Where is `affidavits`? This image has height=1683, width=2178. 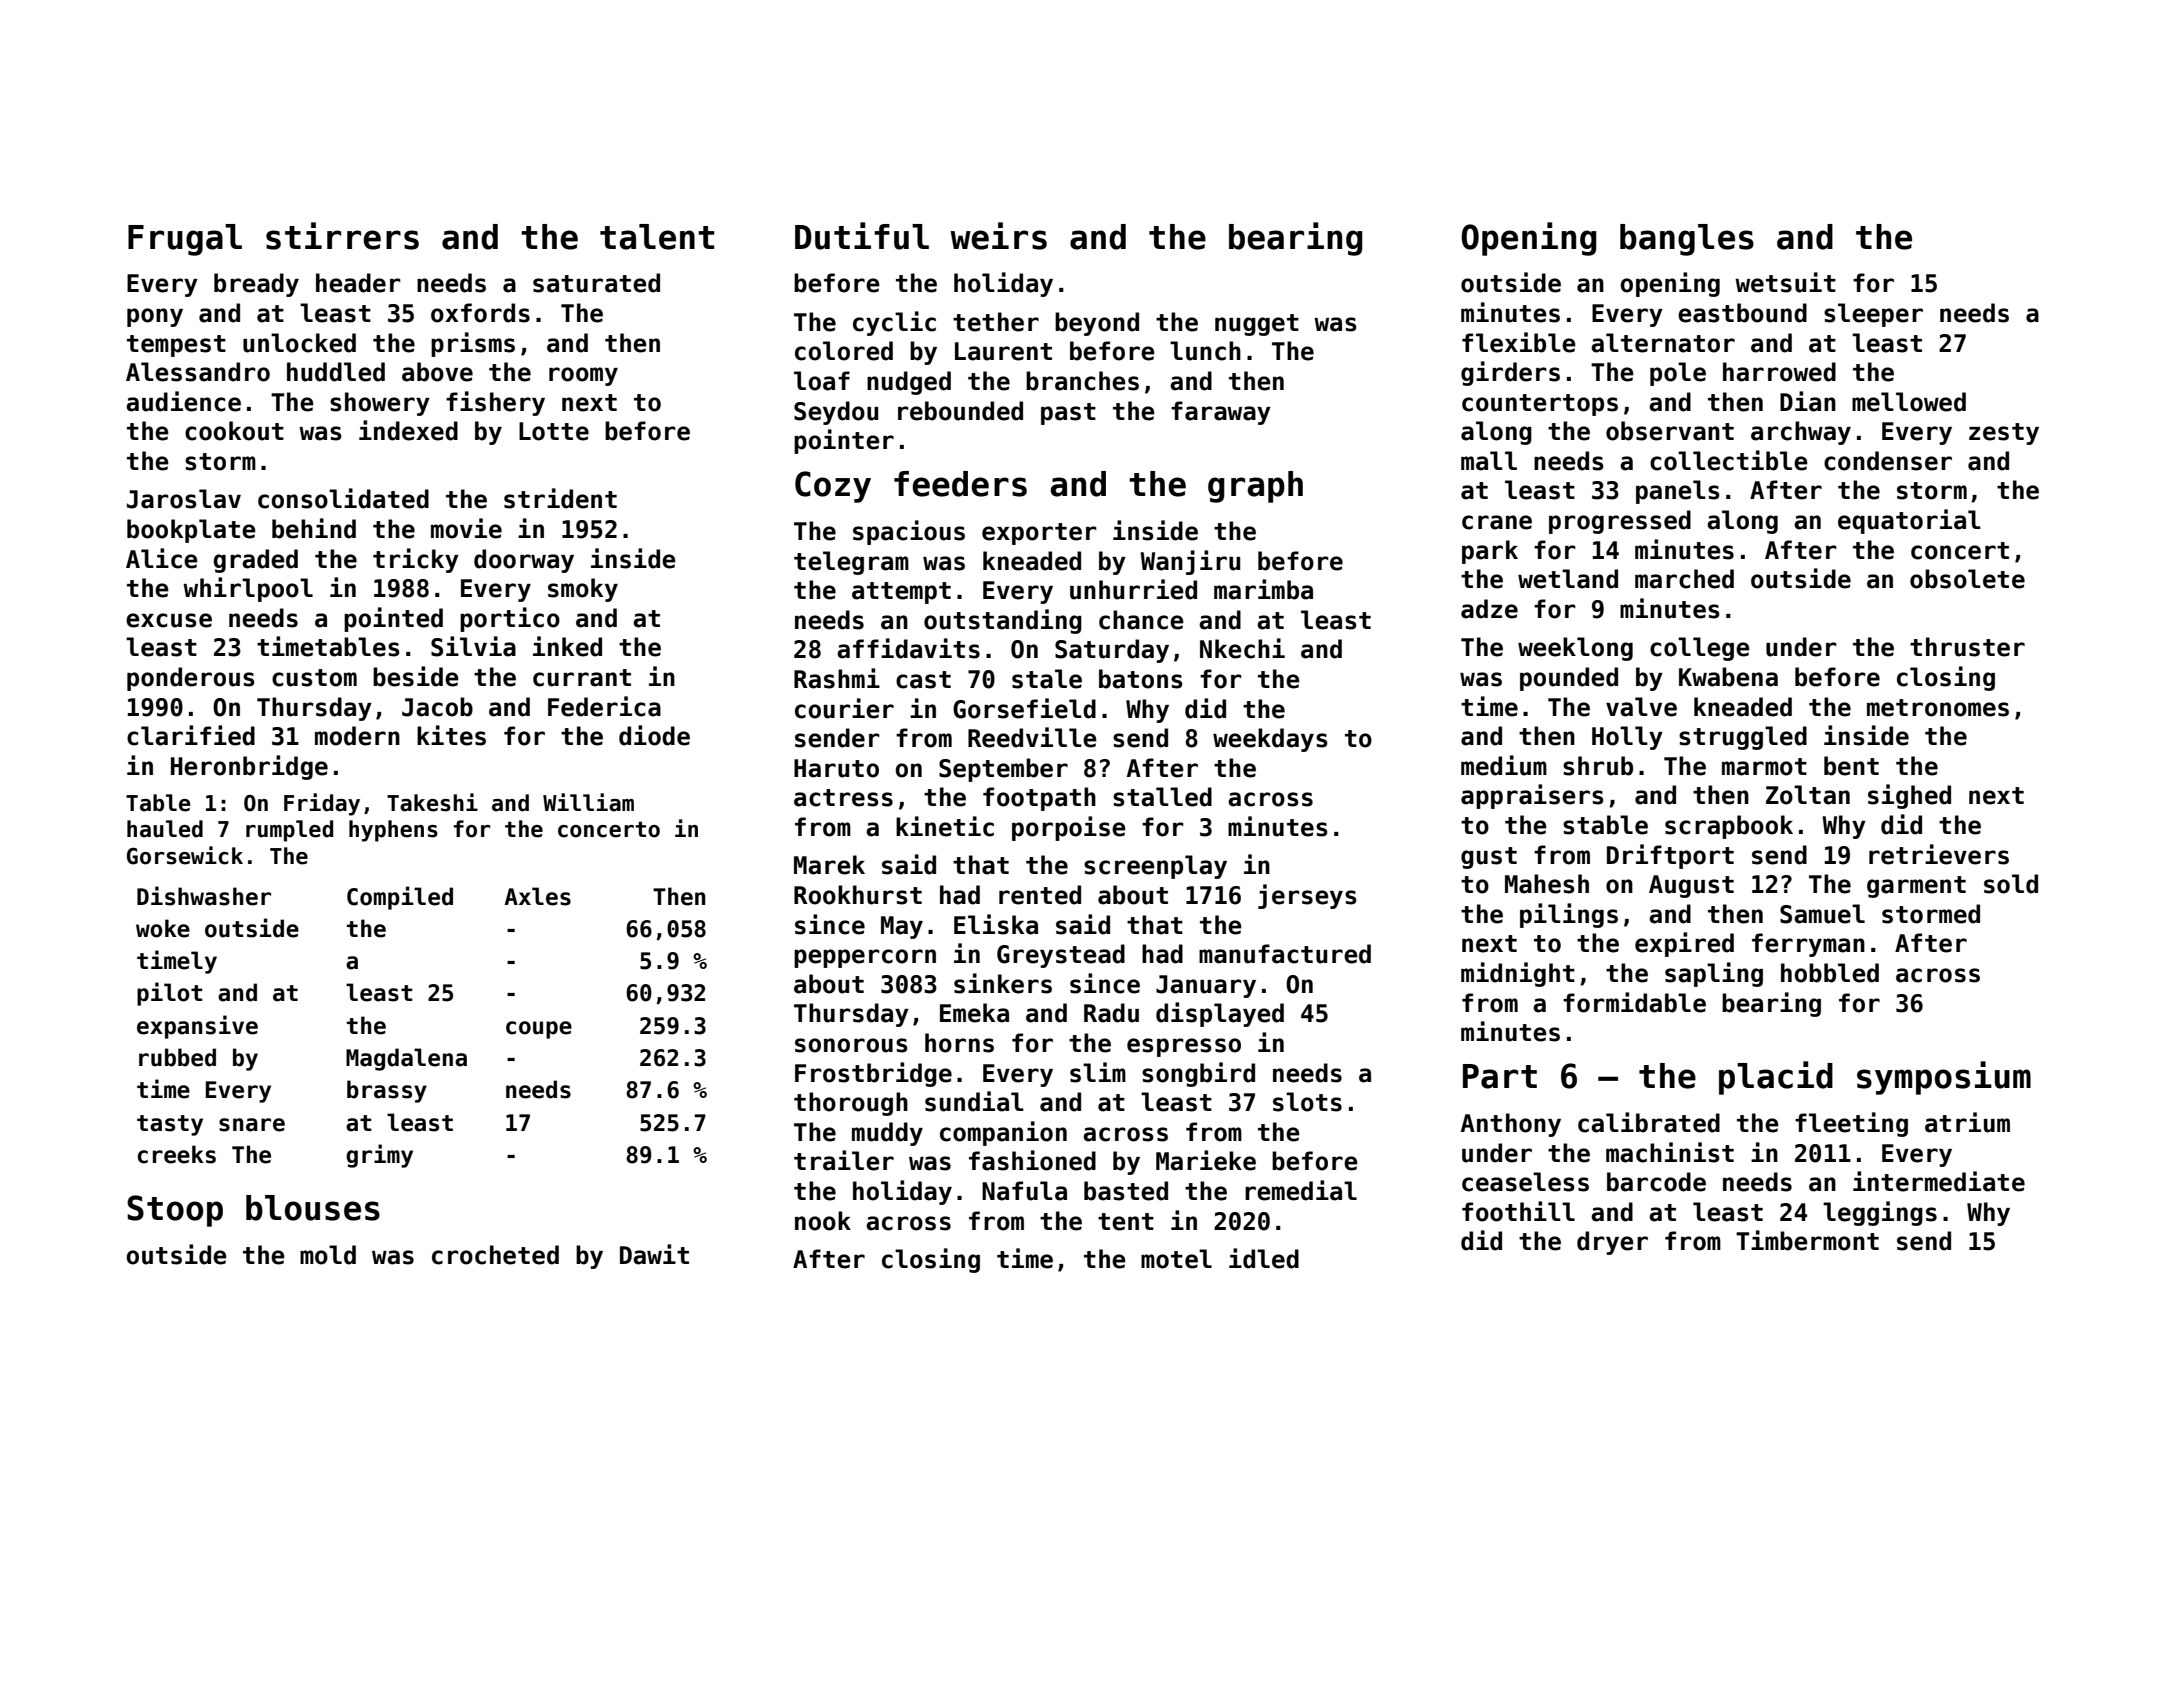 affidavits is located at coordinates (908, 648).
